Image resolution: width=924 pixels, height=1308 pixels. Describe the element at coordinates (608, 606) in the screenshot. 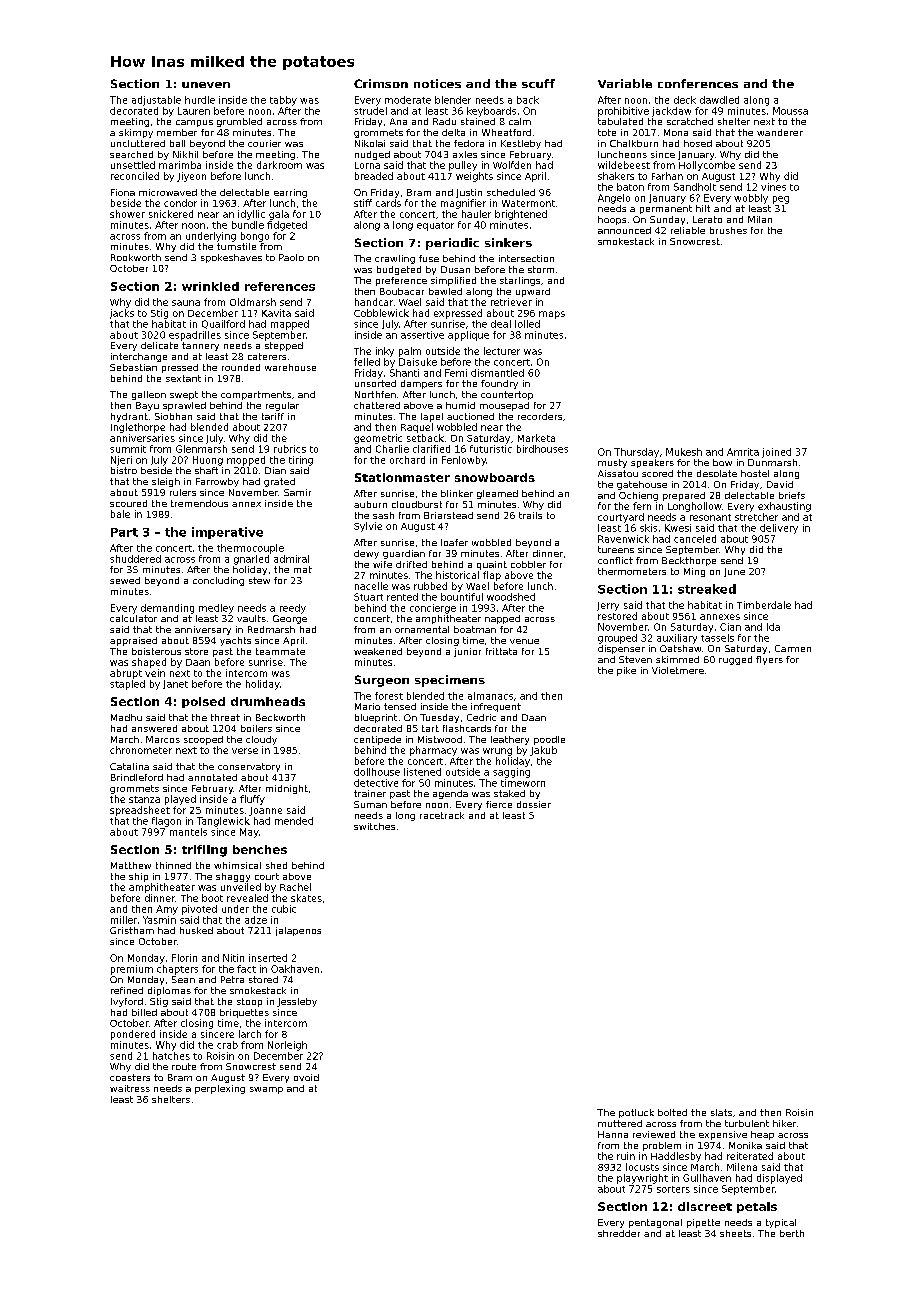

I see `Jerry` at that location.
